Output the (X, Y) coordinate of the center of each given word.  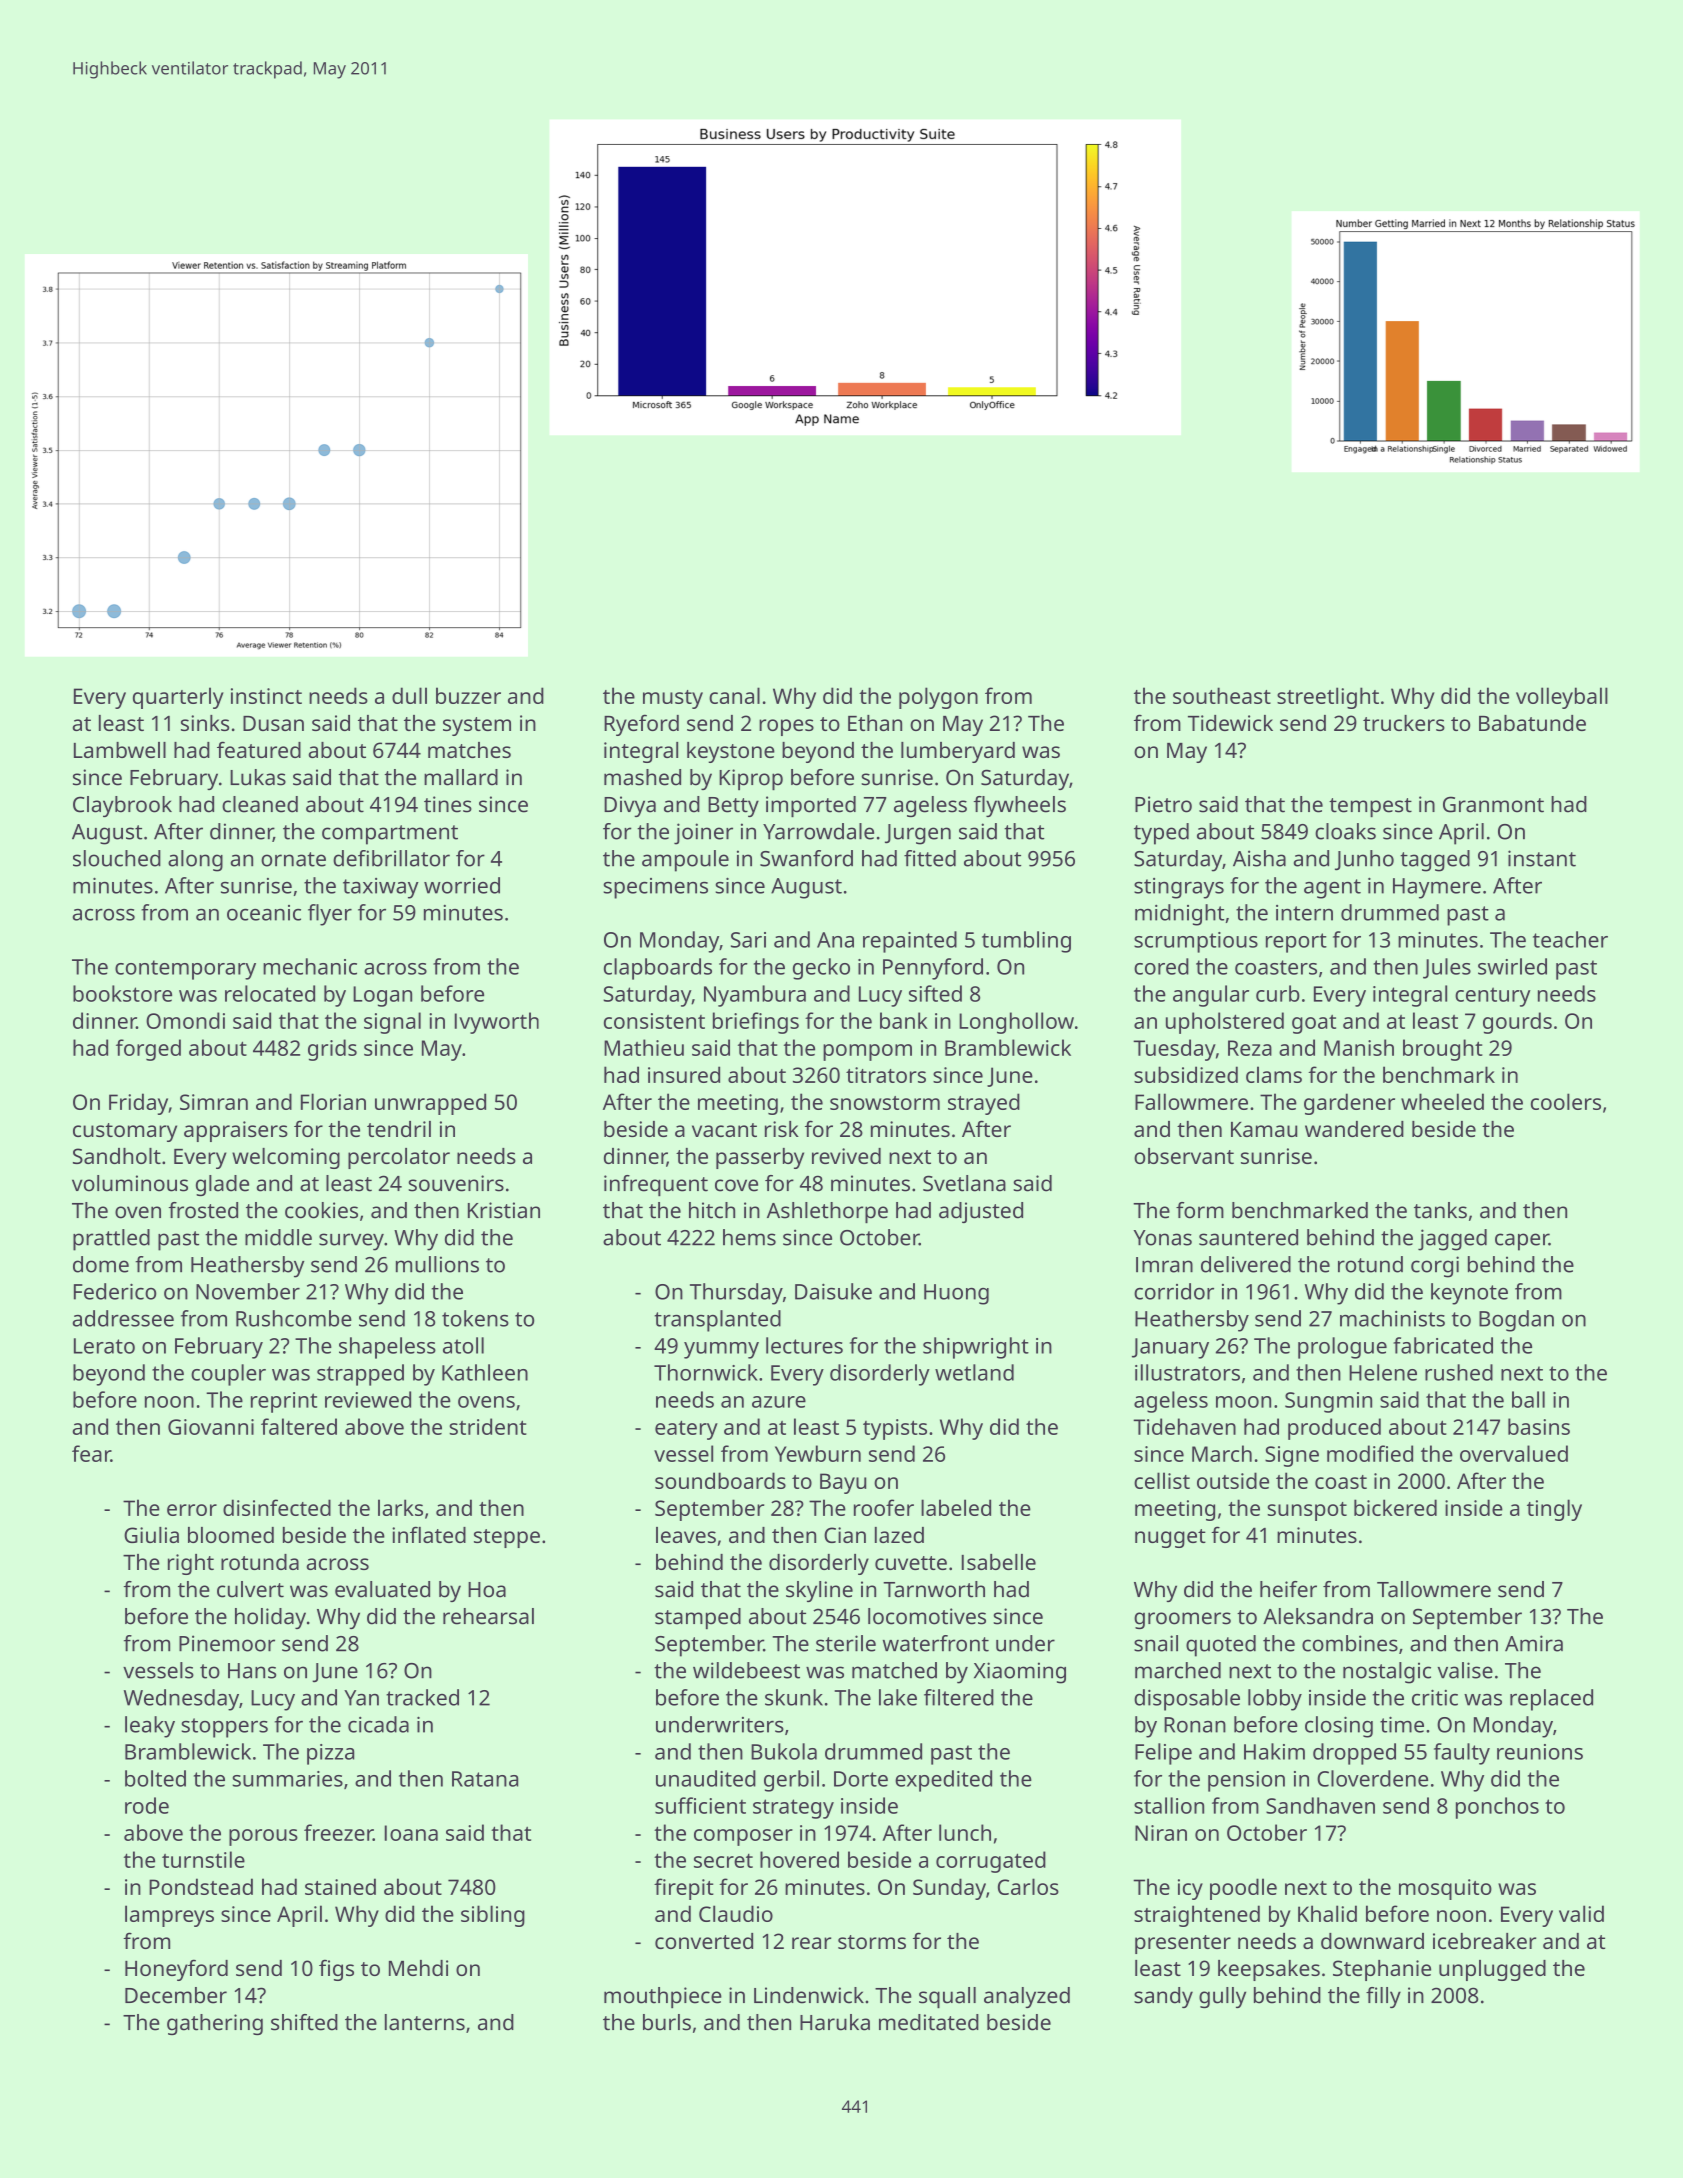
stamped (698, 1618)
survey (351, 1242)
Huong (956, 1294)
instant (1542, 858)
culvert (250, 1589)
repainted (910, 942)
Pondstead (201, 1886)
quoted (1221, 1646)
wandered (1354, 1129)
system (477, 726)
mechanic (310, 966)
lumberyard (958, 752)
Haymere (1437, 888)
